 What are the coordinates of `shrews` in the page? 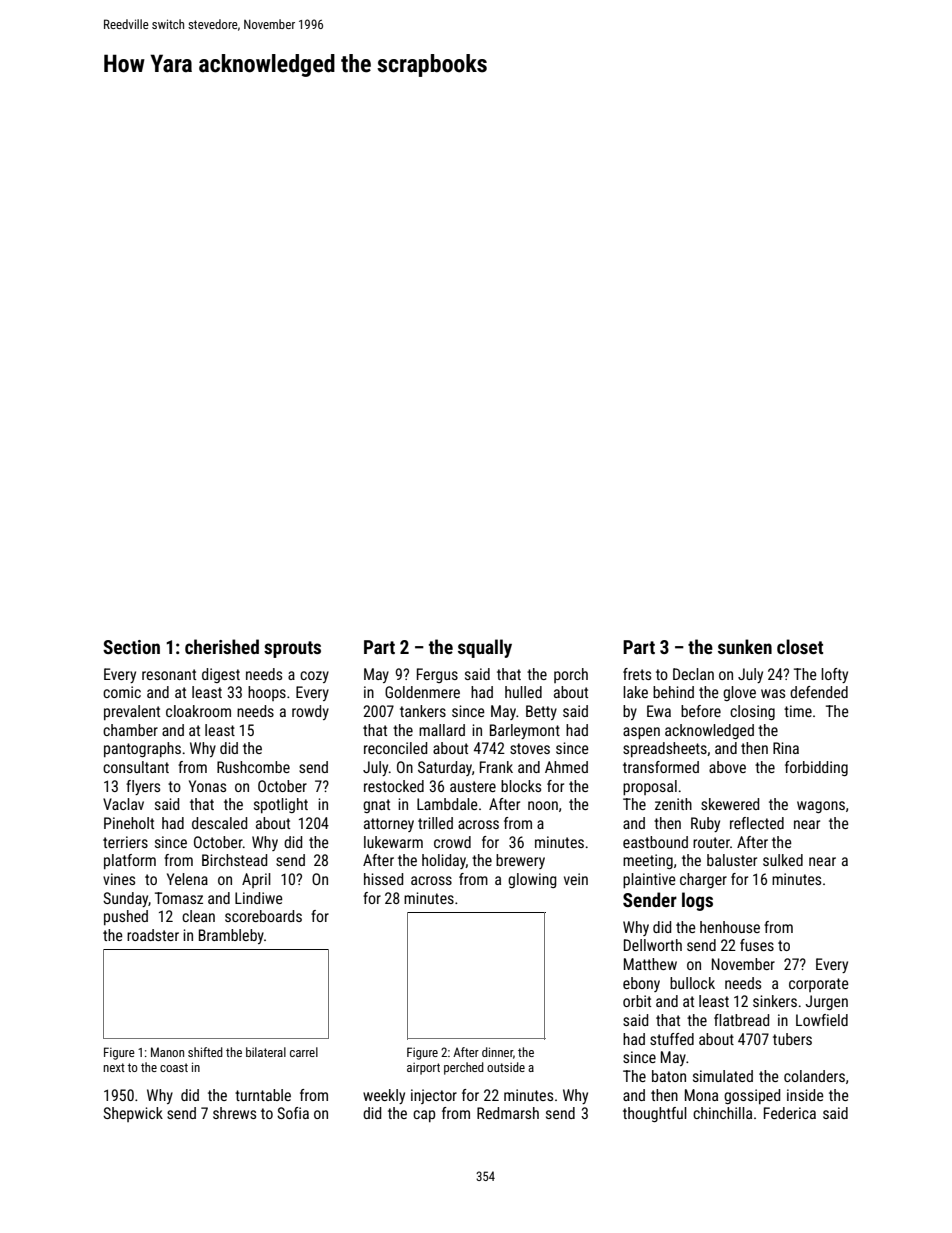 It's located at (234, 1113).
